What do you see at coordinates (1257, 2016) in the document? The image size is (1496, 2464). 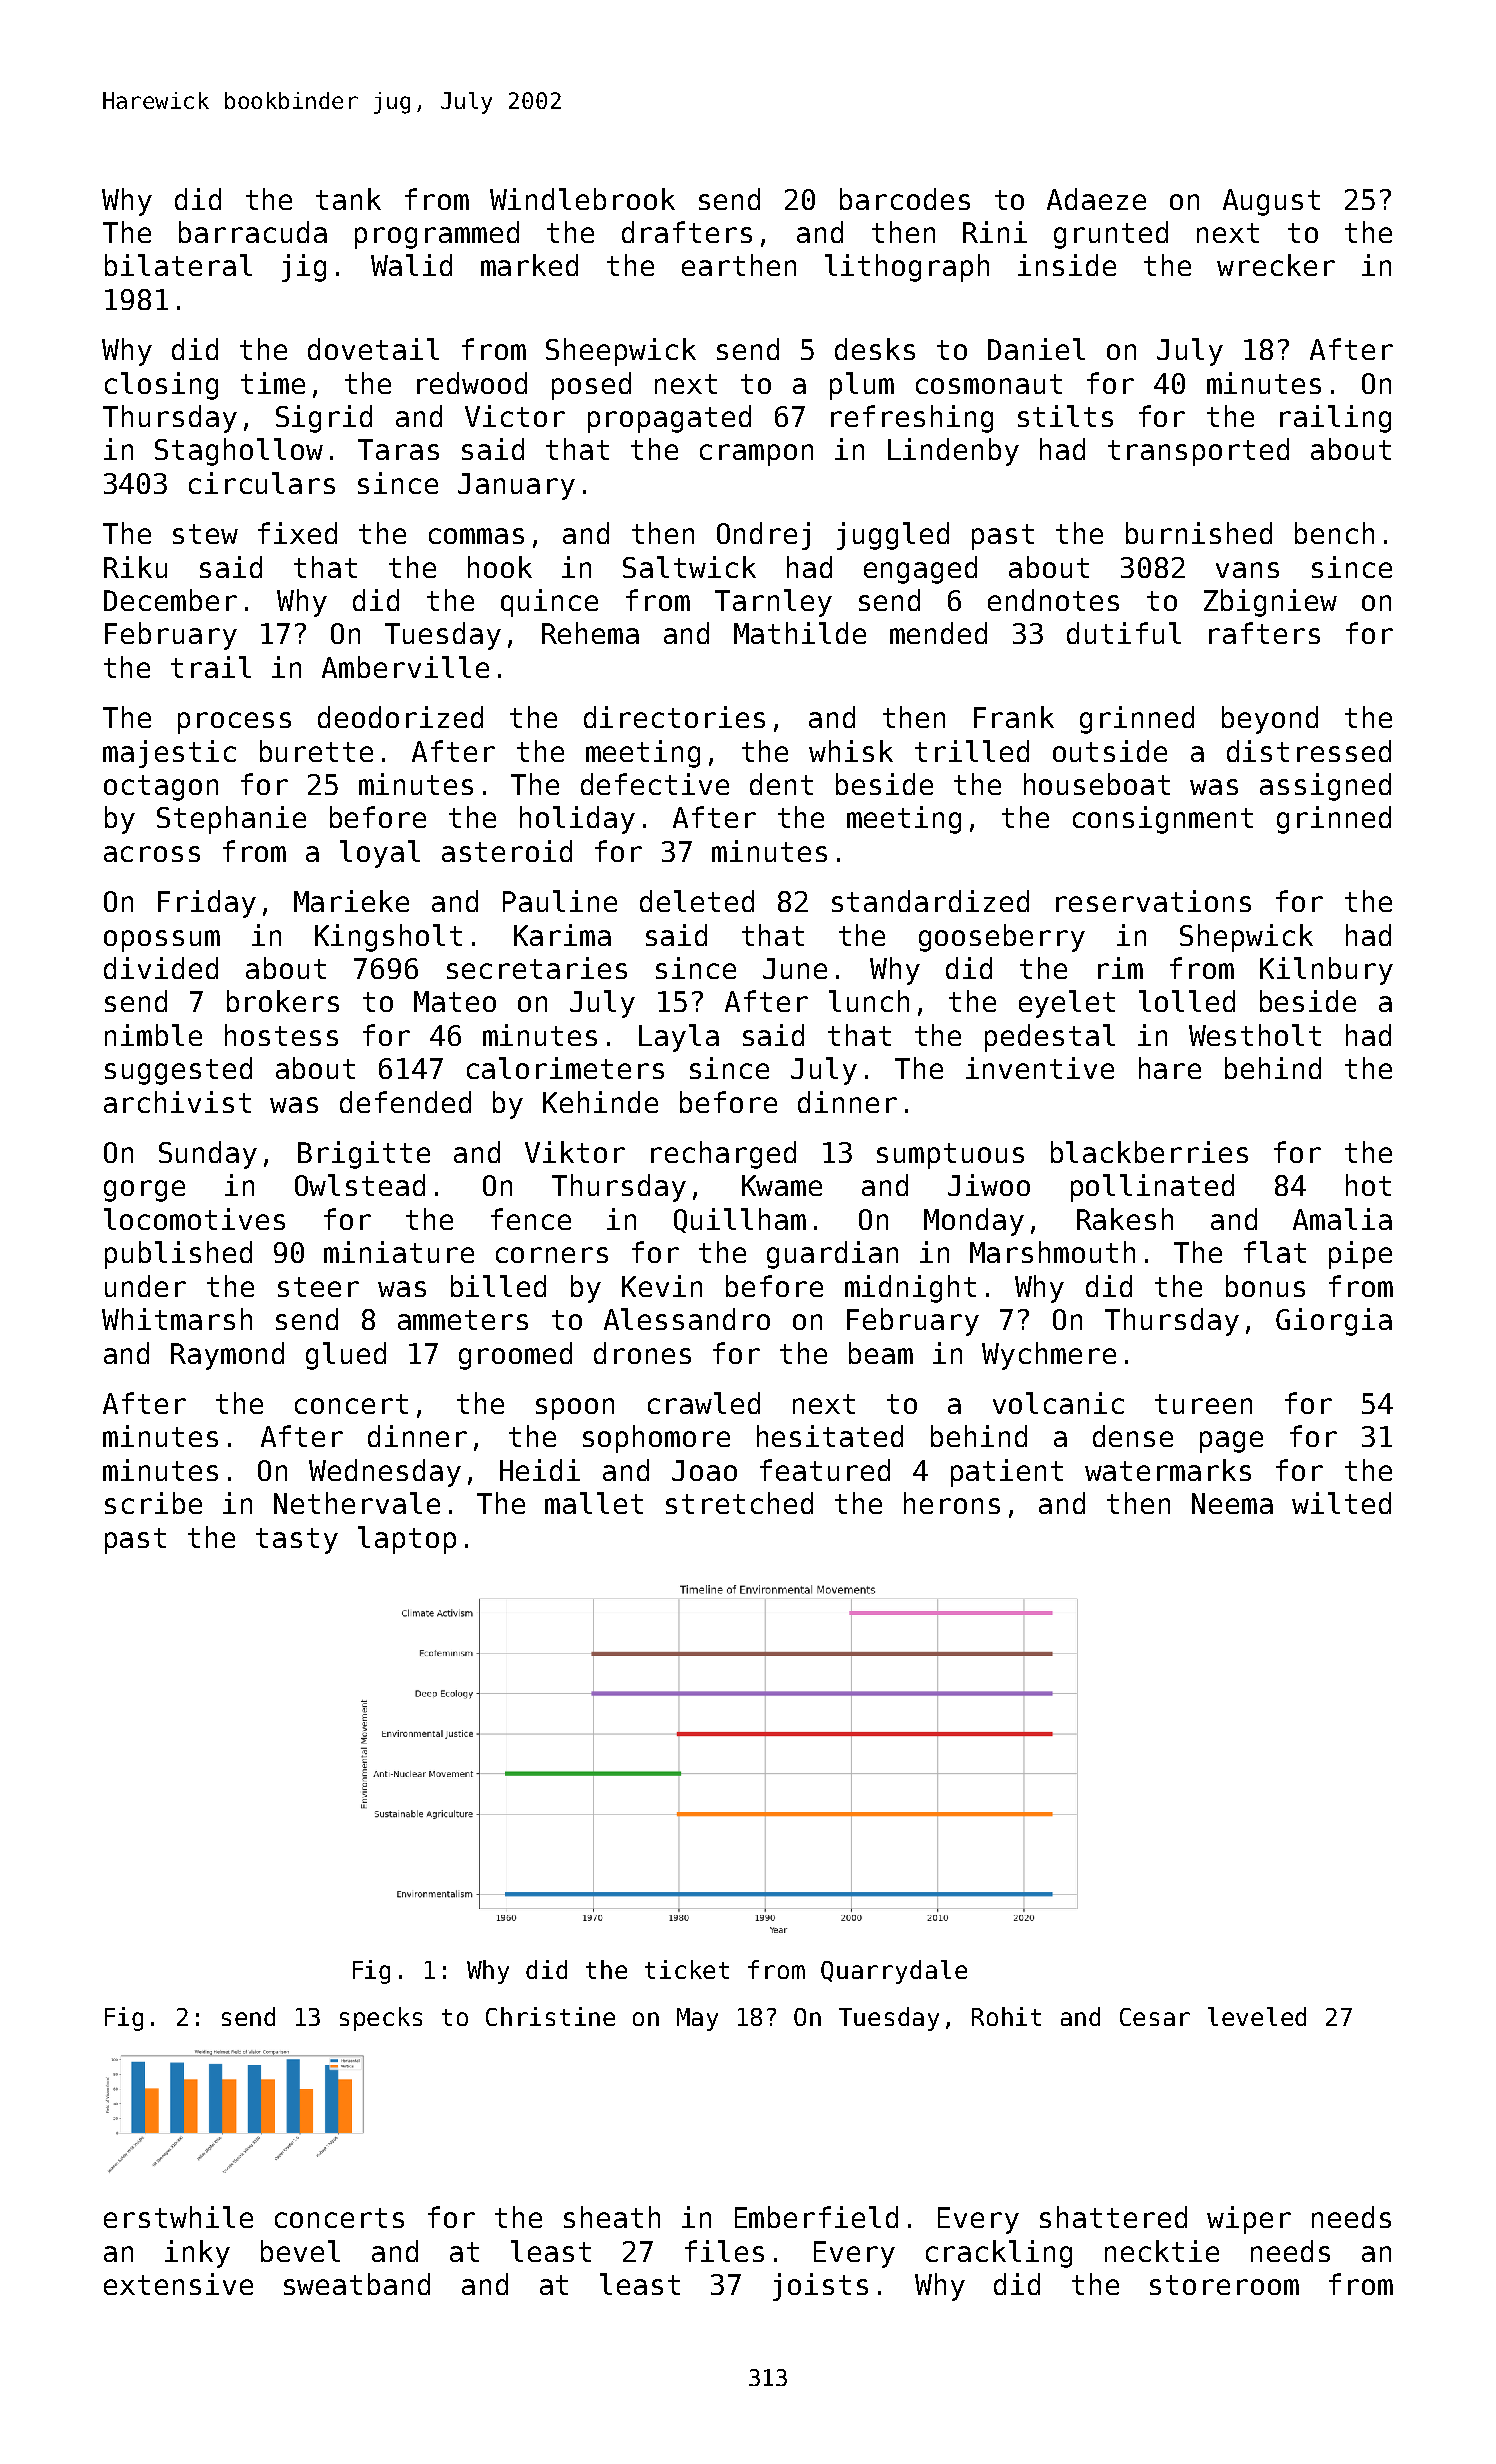 I see `leveled` at bounding box center [1257, 2016].
